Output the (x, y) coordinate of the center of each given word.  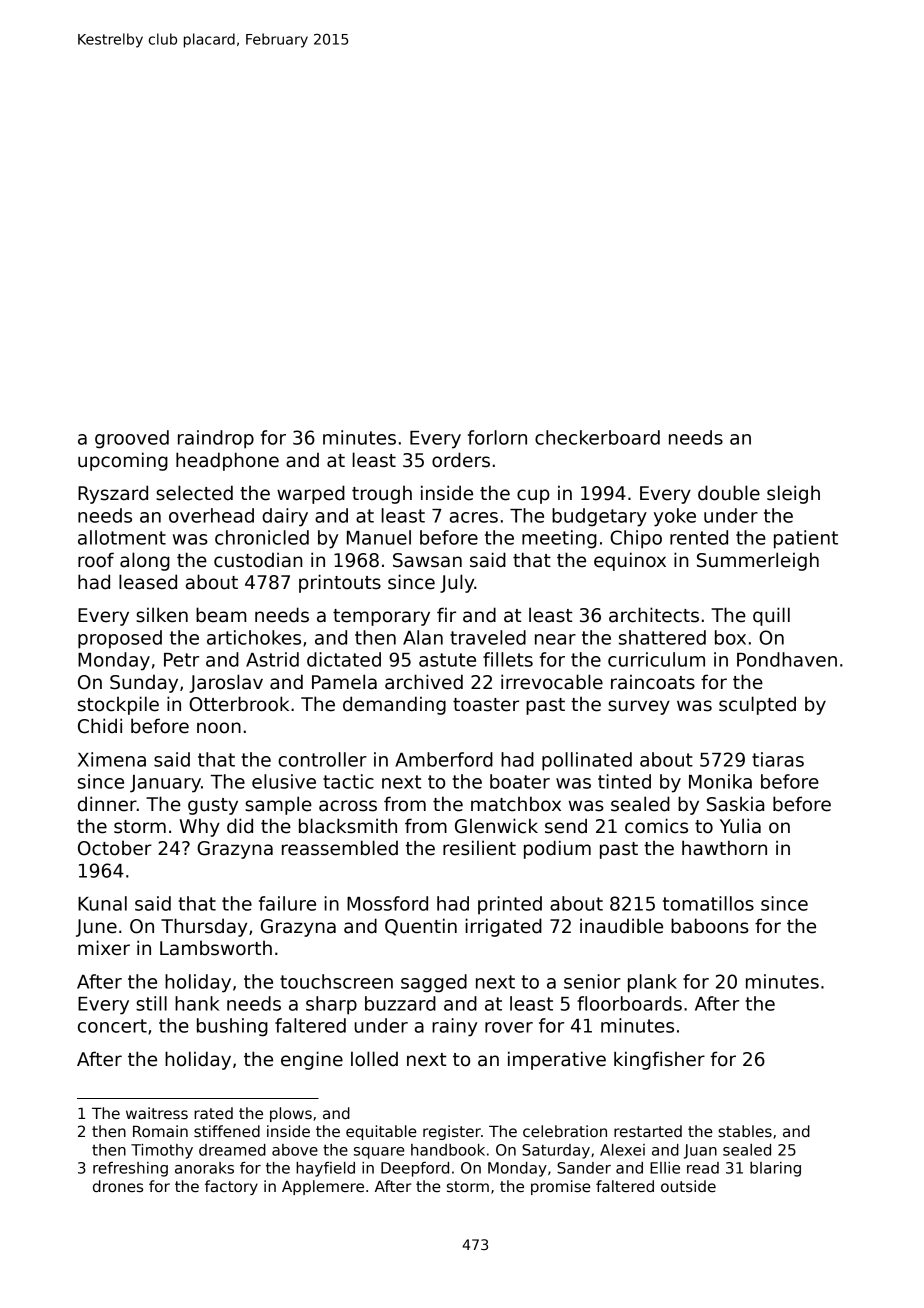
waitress (157, 1113)
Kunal (102, 903)
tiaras (778, 759)
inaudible (621, 926)
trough (382, 494)
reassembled (340, 848)
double (729, 493)
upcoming (123, 461)
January (165, 784)
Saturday (556, 1151)
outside (688, 1186)
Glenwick (496, 826)
